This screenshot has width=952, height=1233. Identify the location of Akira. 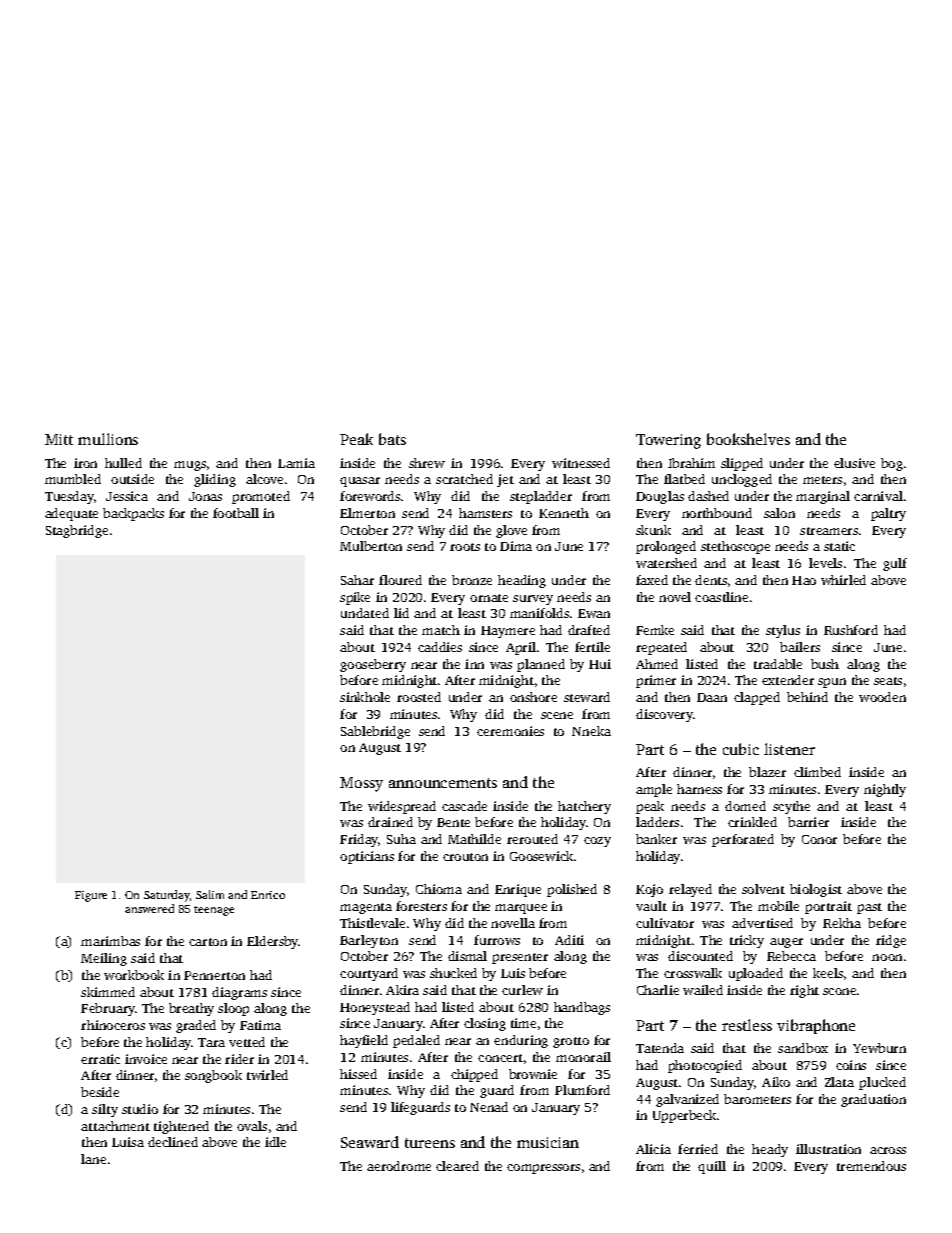
(402, 990).
